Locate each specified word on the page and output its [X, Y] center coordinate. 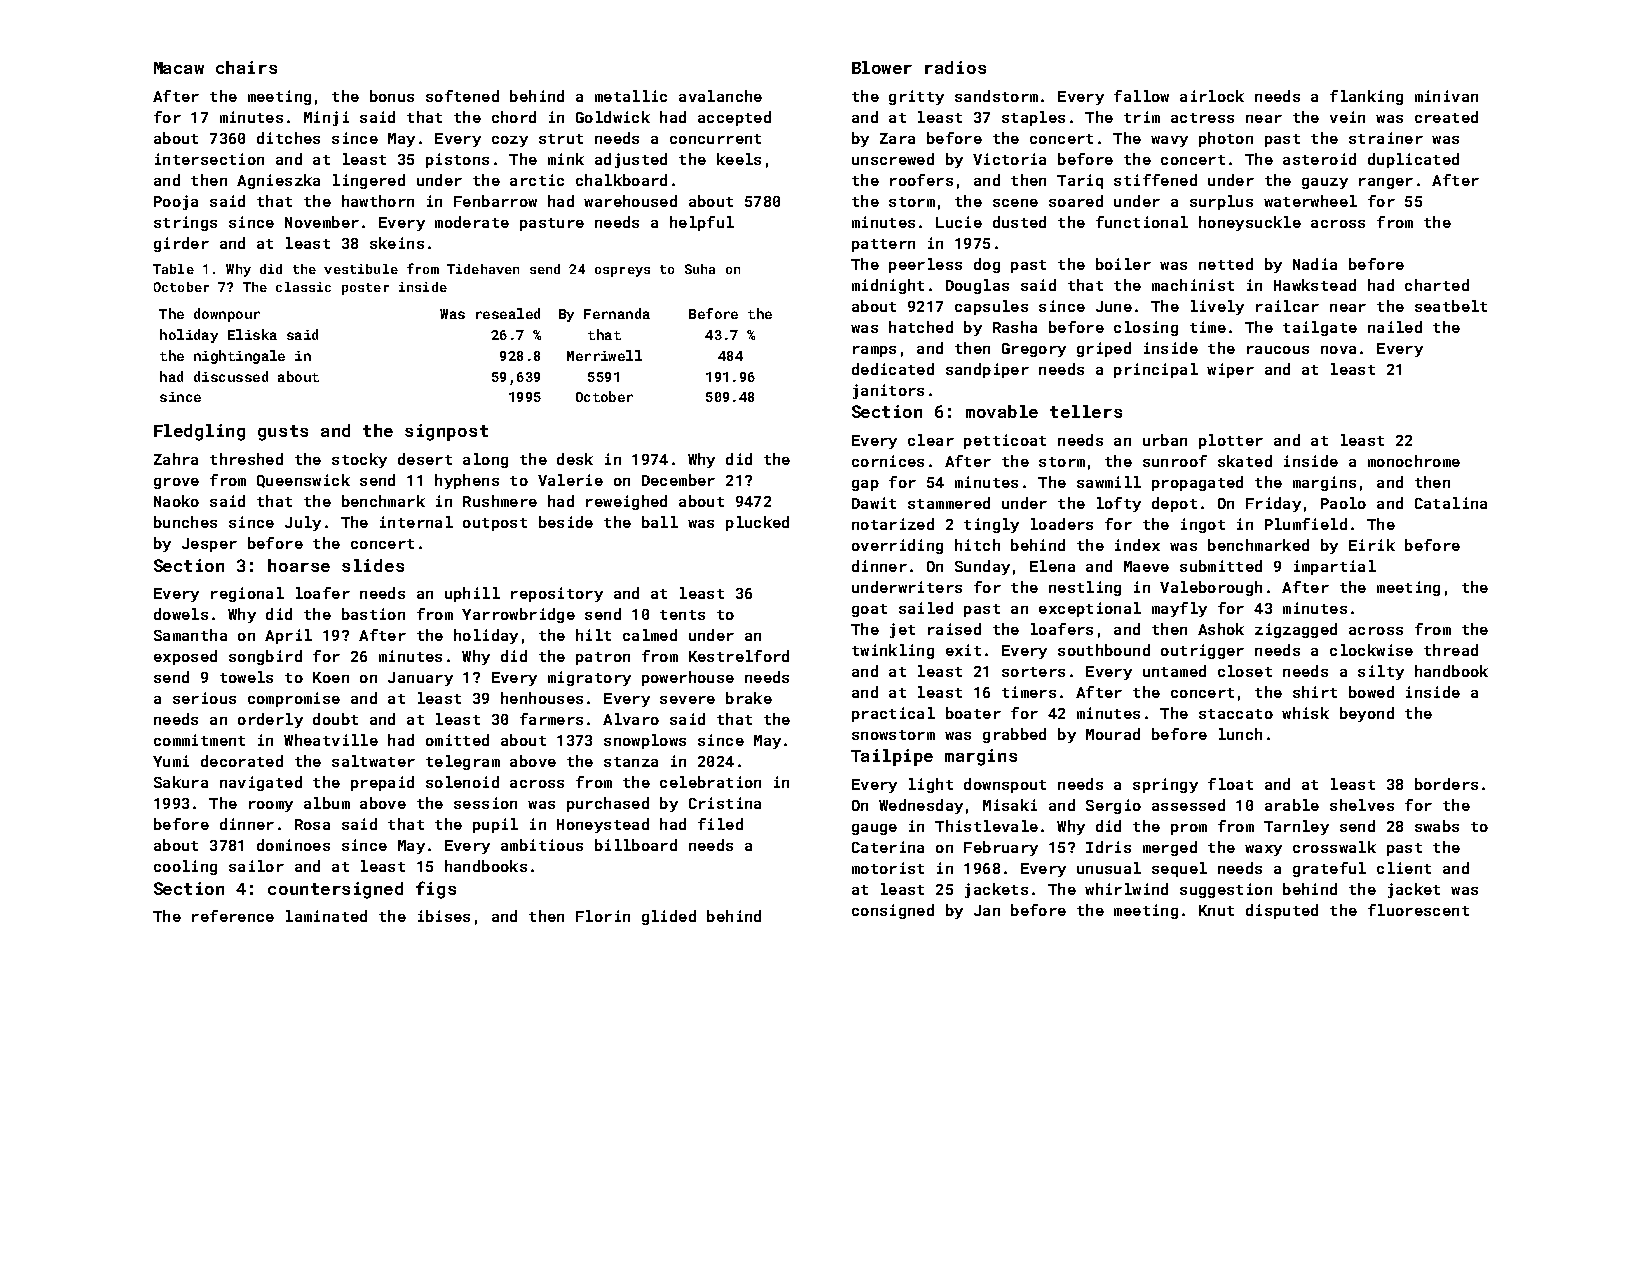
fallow [1141, 96]
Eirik [1372, 545]
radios [955, 67]
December [678, 480]
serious [204, 698]
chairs [246, 67]
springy [1165, 785]
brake [749, 698]
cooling [185, 867]
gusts [283, 433]
